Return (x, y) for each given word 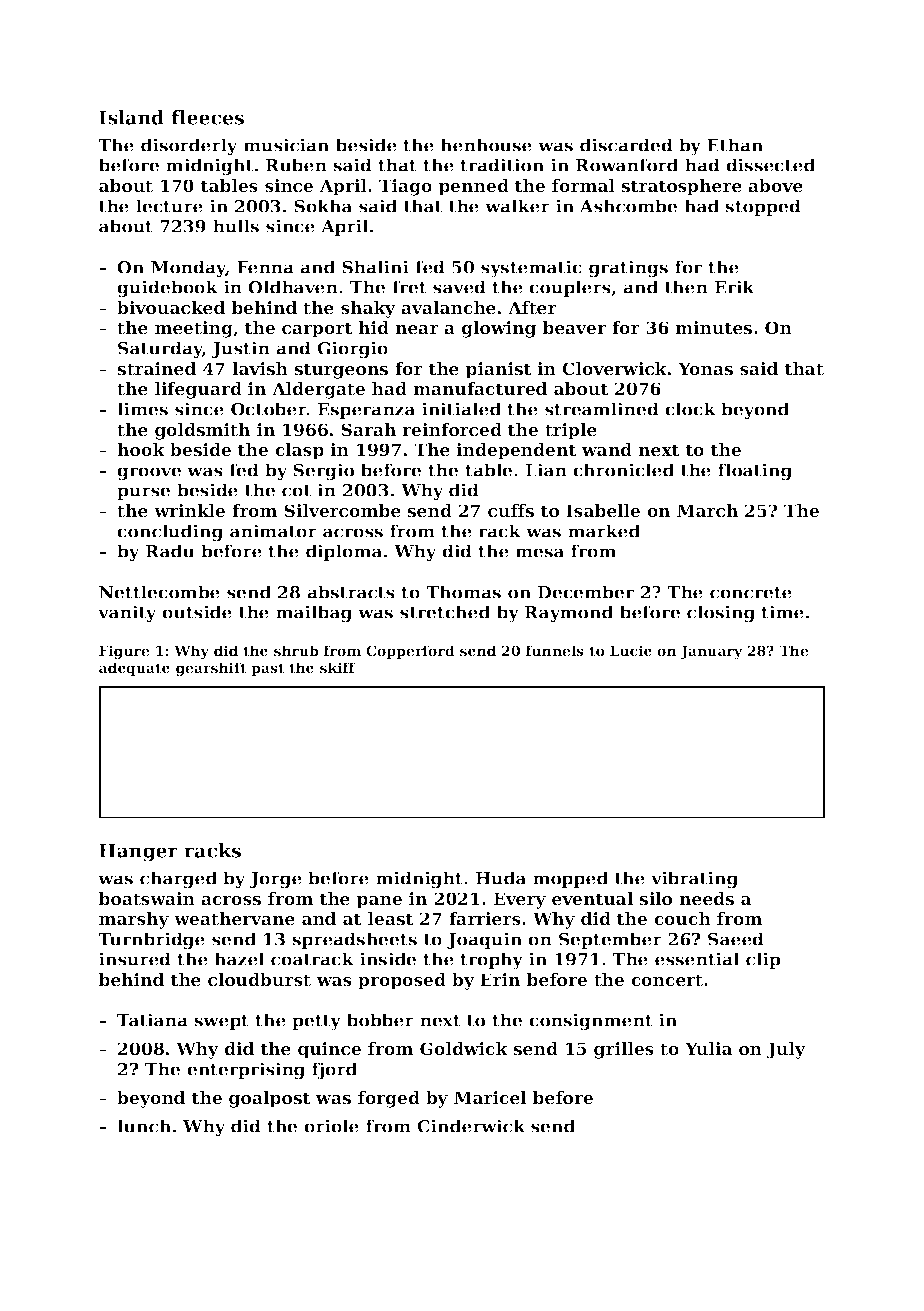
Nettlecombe (159, 592)
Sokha (323, 206)
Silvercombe (342, 510)
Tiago (405, 187)
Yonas (705, 368)
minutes (713, 327)
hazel (239, 959)
